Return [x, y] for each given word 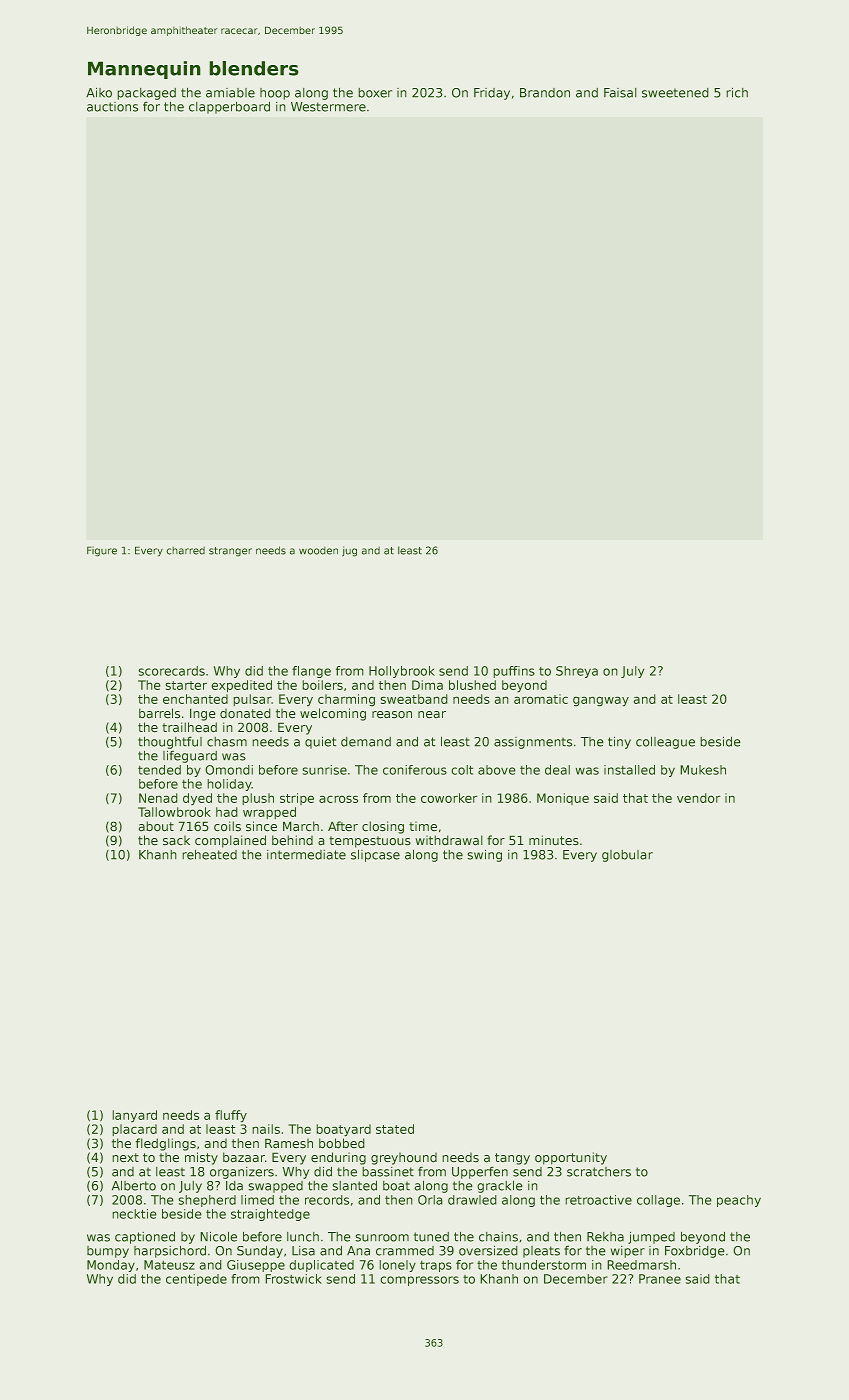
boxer [375, 93]
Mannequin [144, 70]
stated [395, 1129]
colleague [665, 742]
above [497, 770]
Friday [492, 94]
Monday [111, 1266]
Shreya [577, 672]
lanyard [134, 1116]
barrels [159, 713]
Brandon [545, 93]
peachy [739, 1201]
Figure [102, 551]
